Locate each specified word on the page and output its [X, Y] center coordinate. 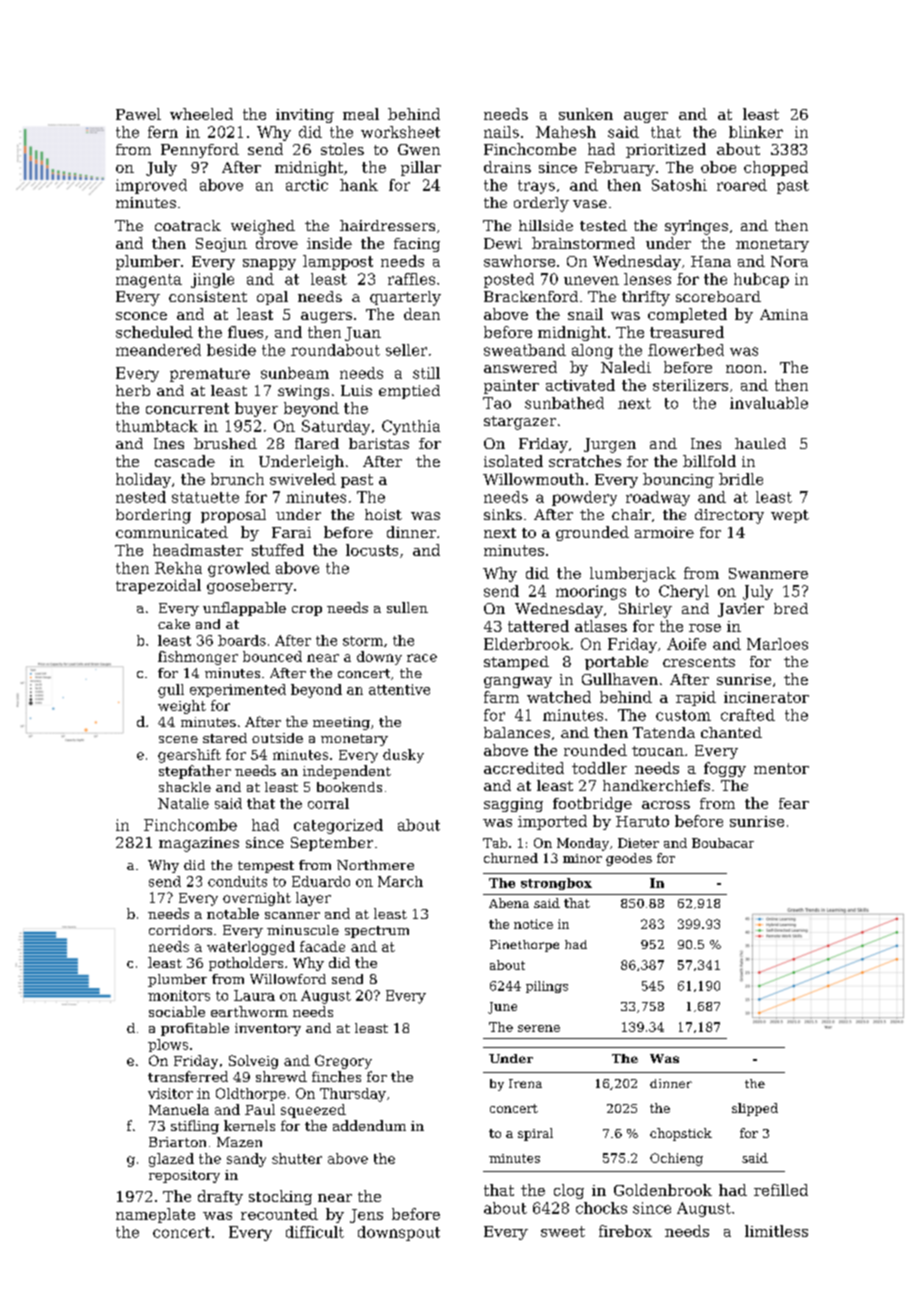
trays [536, 187]
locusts [372, 550]
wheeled [201, 114]
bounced [272, 656]
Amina [784, 314]
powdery [584, 498]
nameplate [155, 1215]
